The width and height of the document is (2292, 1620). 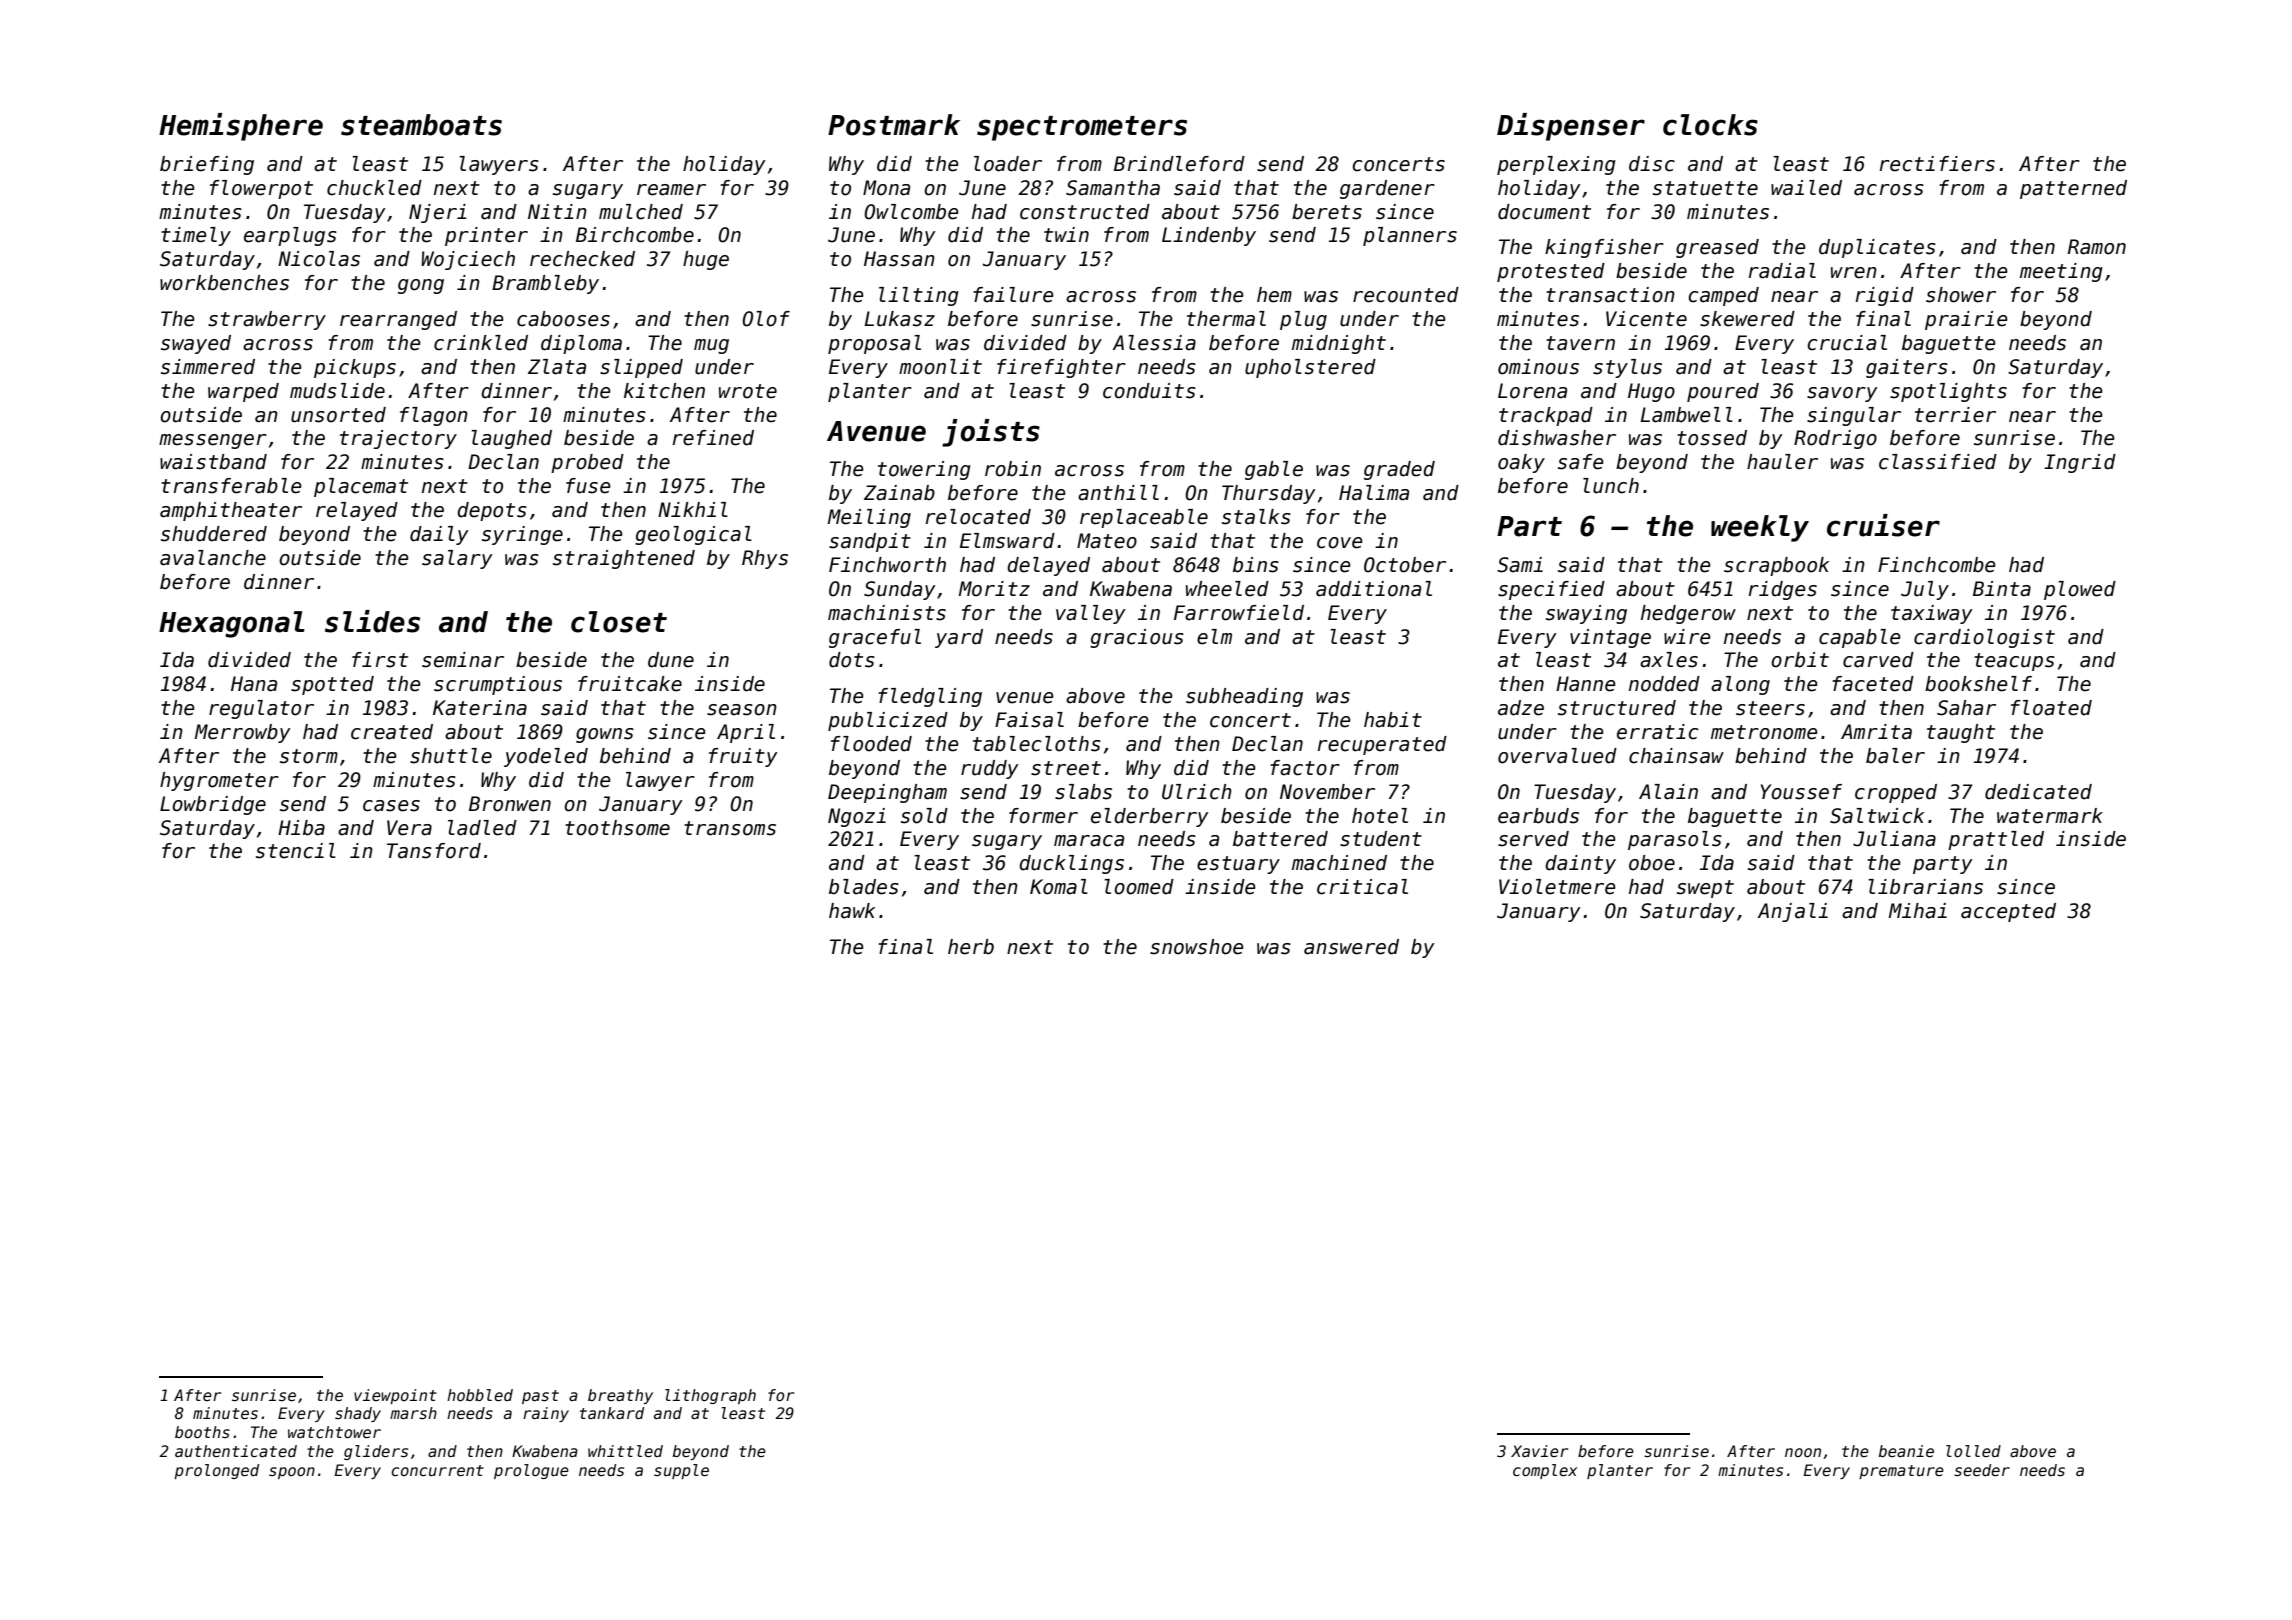 What do you see at coordinates (1545, 1471) in the document?
I see `complex` at bounding box center [1545, 1471].
